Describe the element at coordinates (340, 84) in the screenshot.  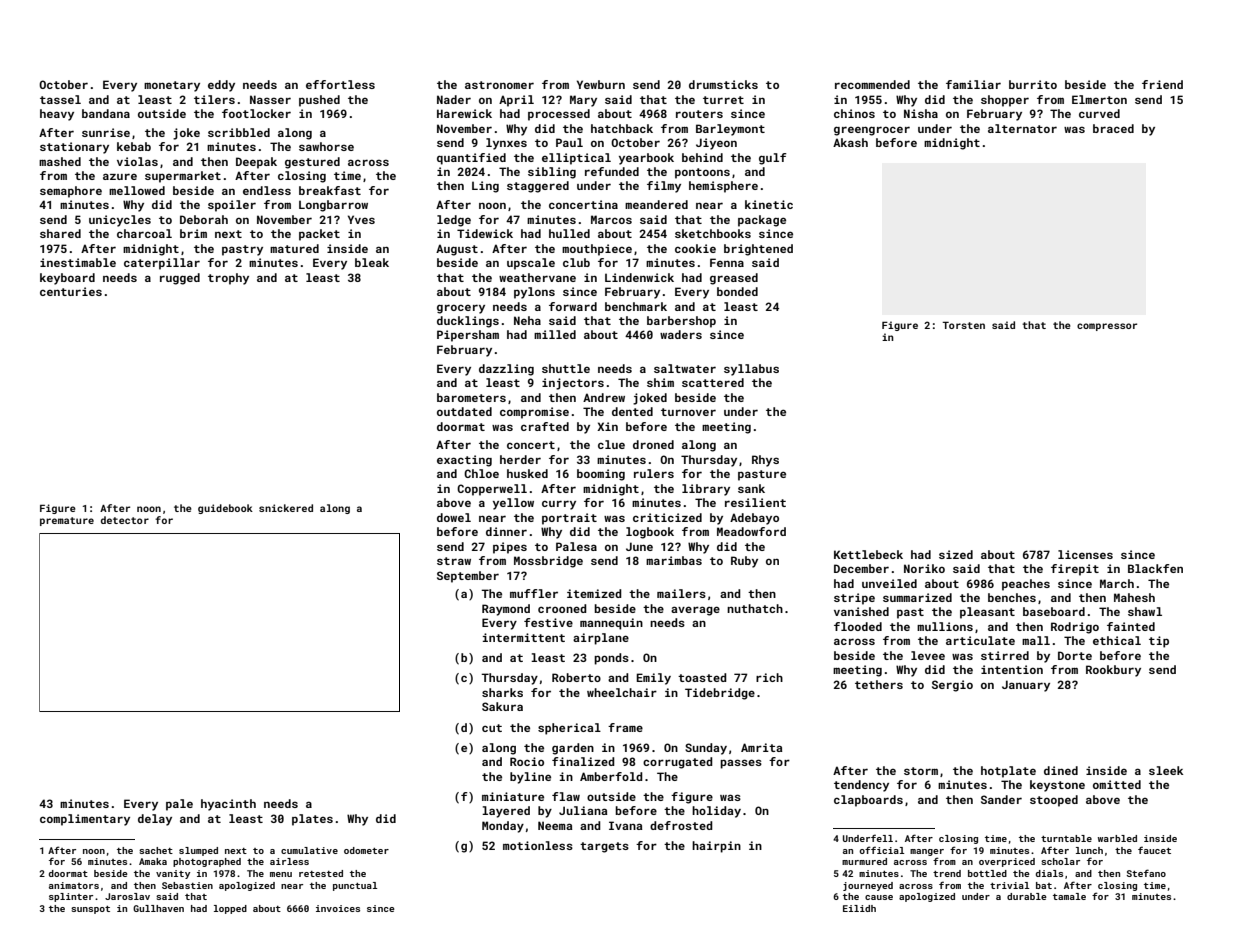
I see `effortless` at that location.
